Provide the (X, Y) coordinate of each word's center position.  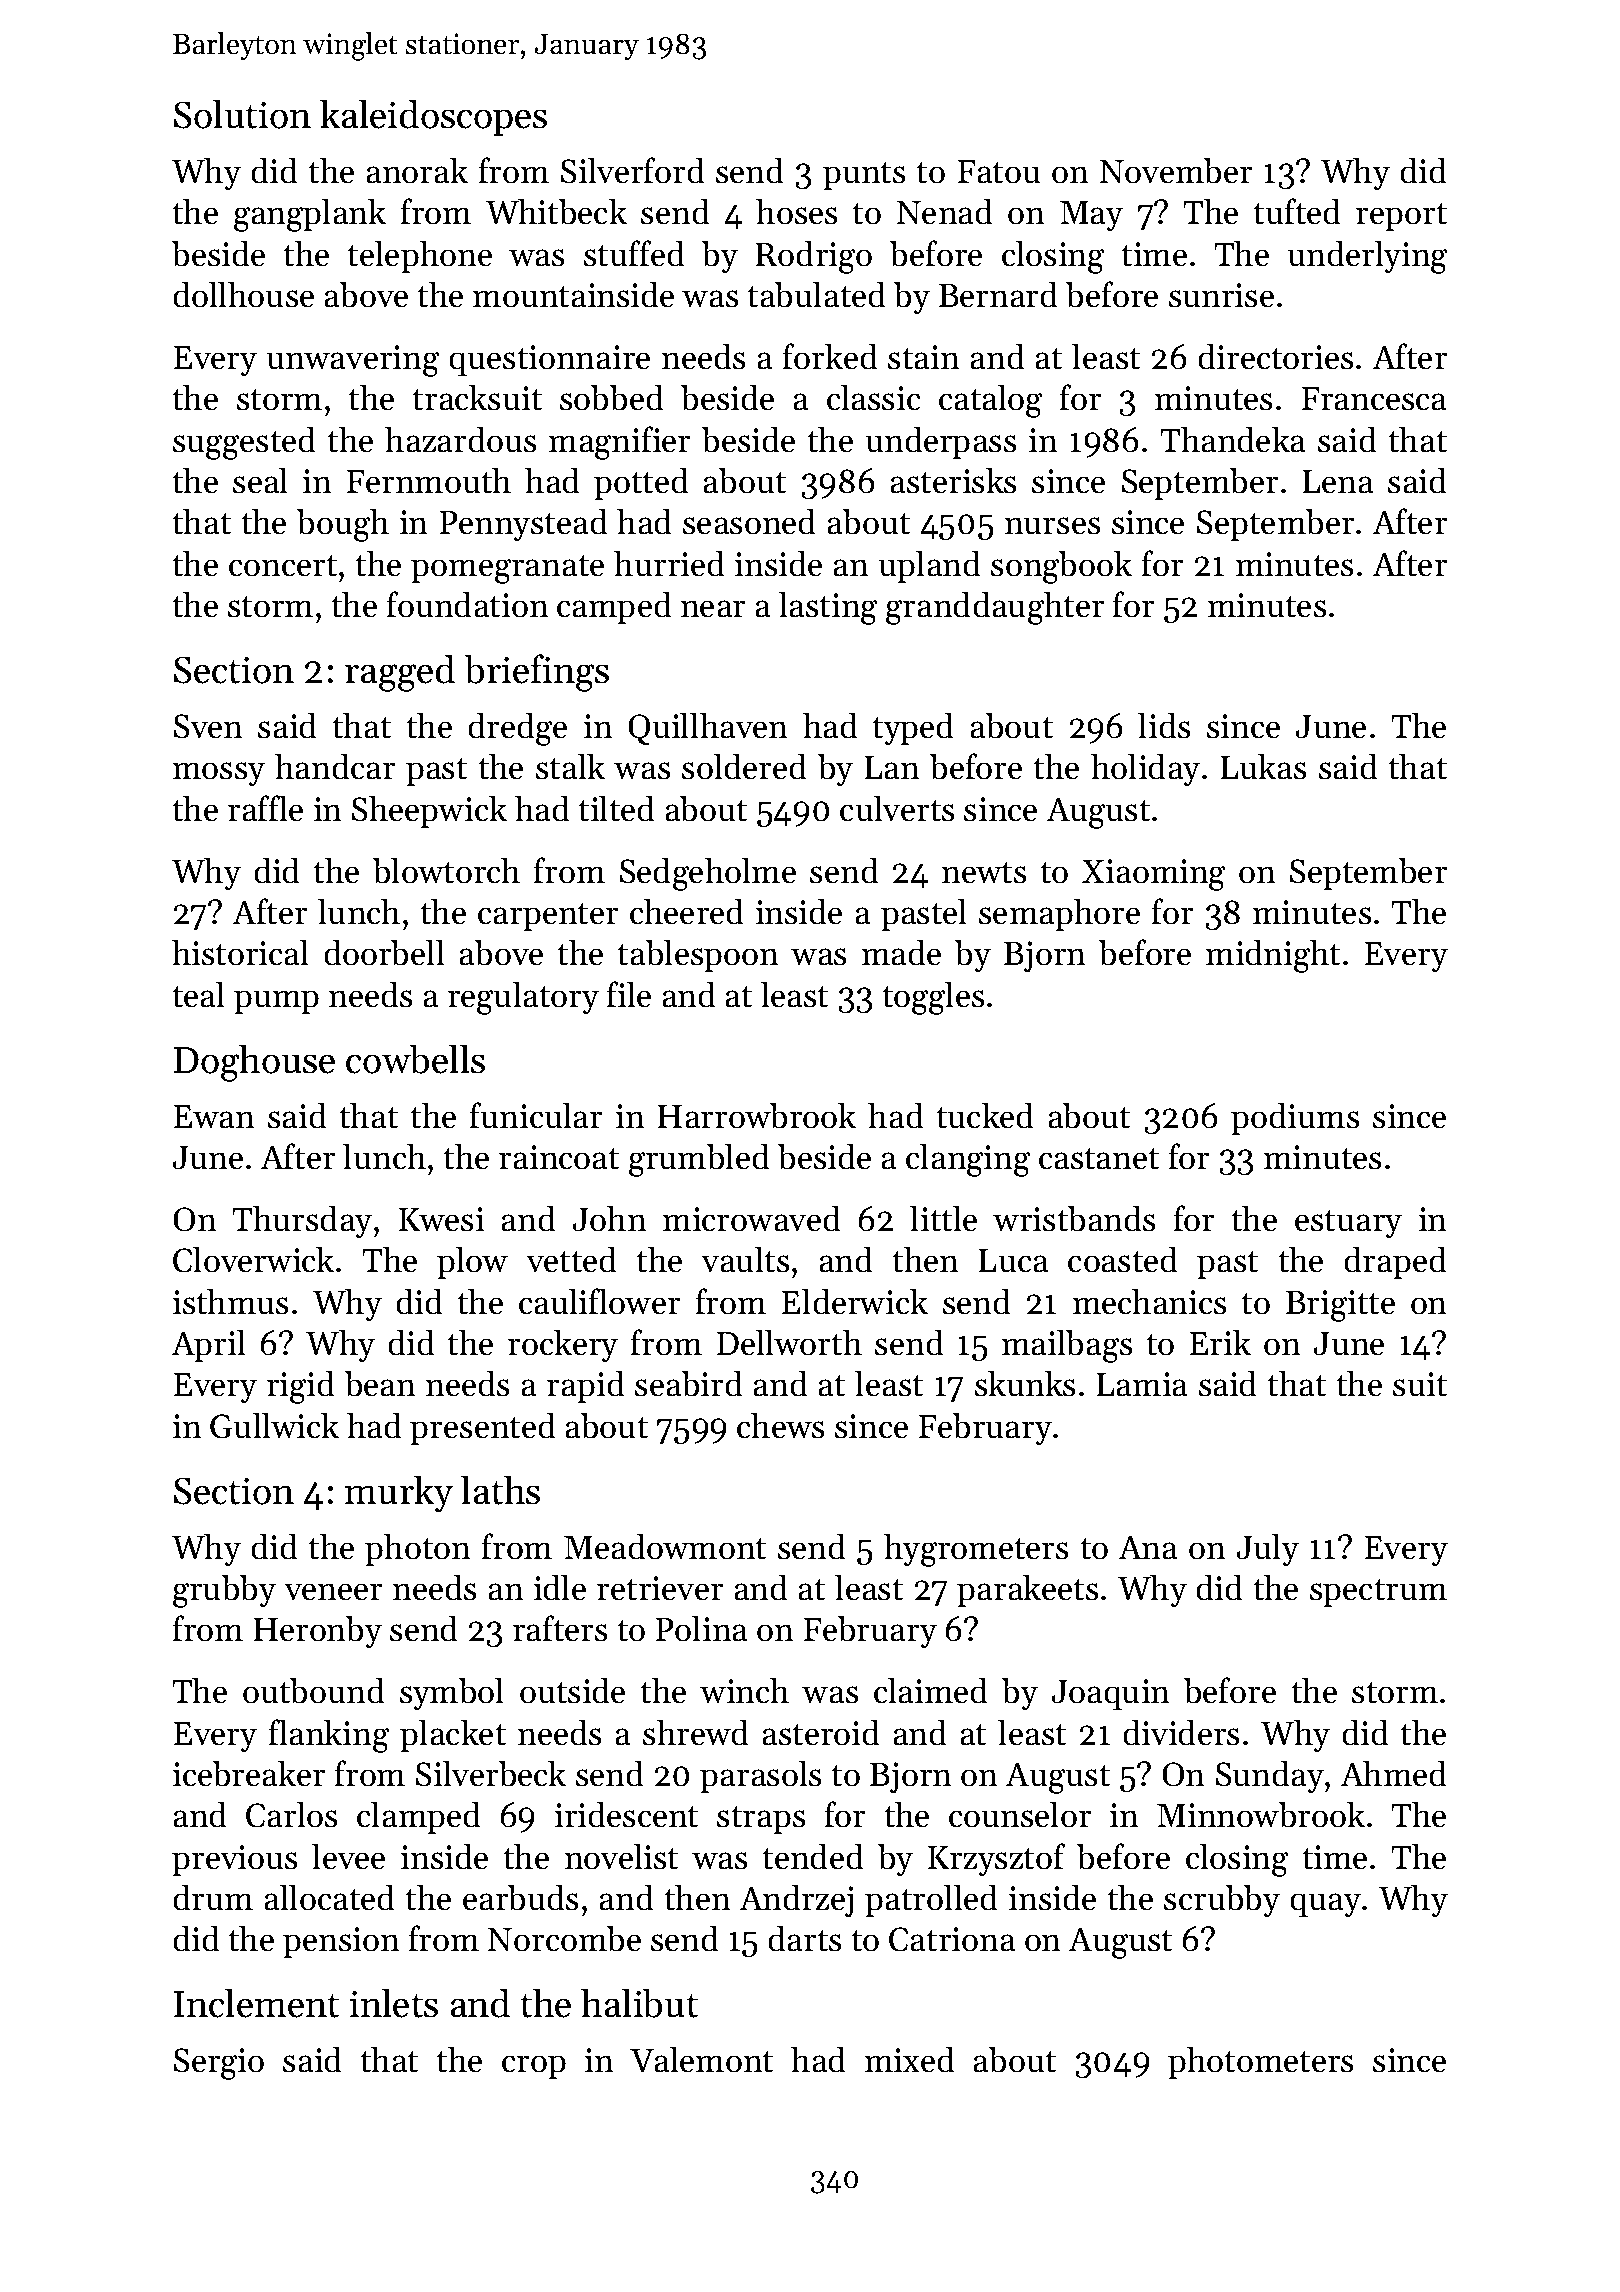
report (1401, 217)
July (1267, 1550)
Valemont (701, 2059)
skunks (1025, 1383)
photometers (1260, 2062)
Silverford (633, 170)
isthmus (230, 1301)
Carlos (291, 1814)
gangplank (310, 215)
